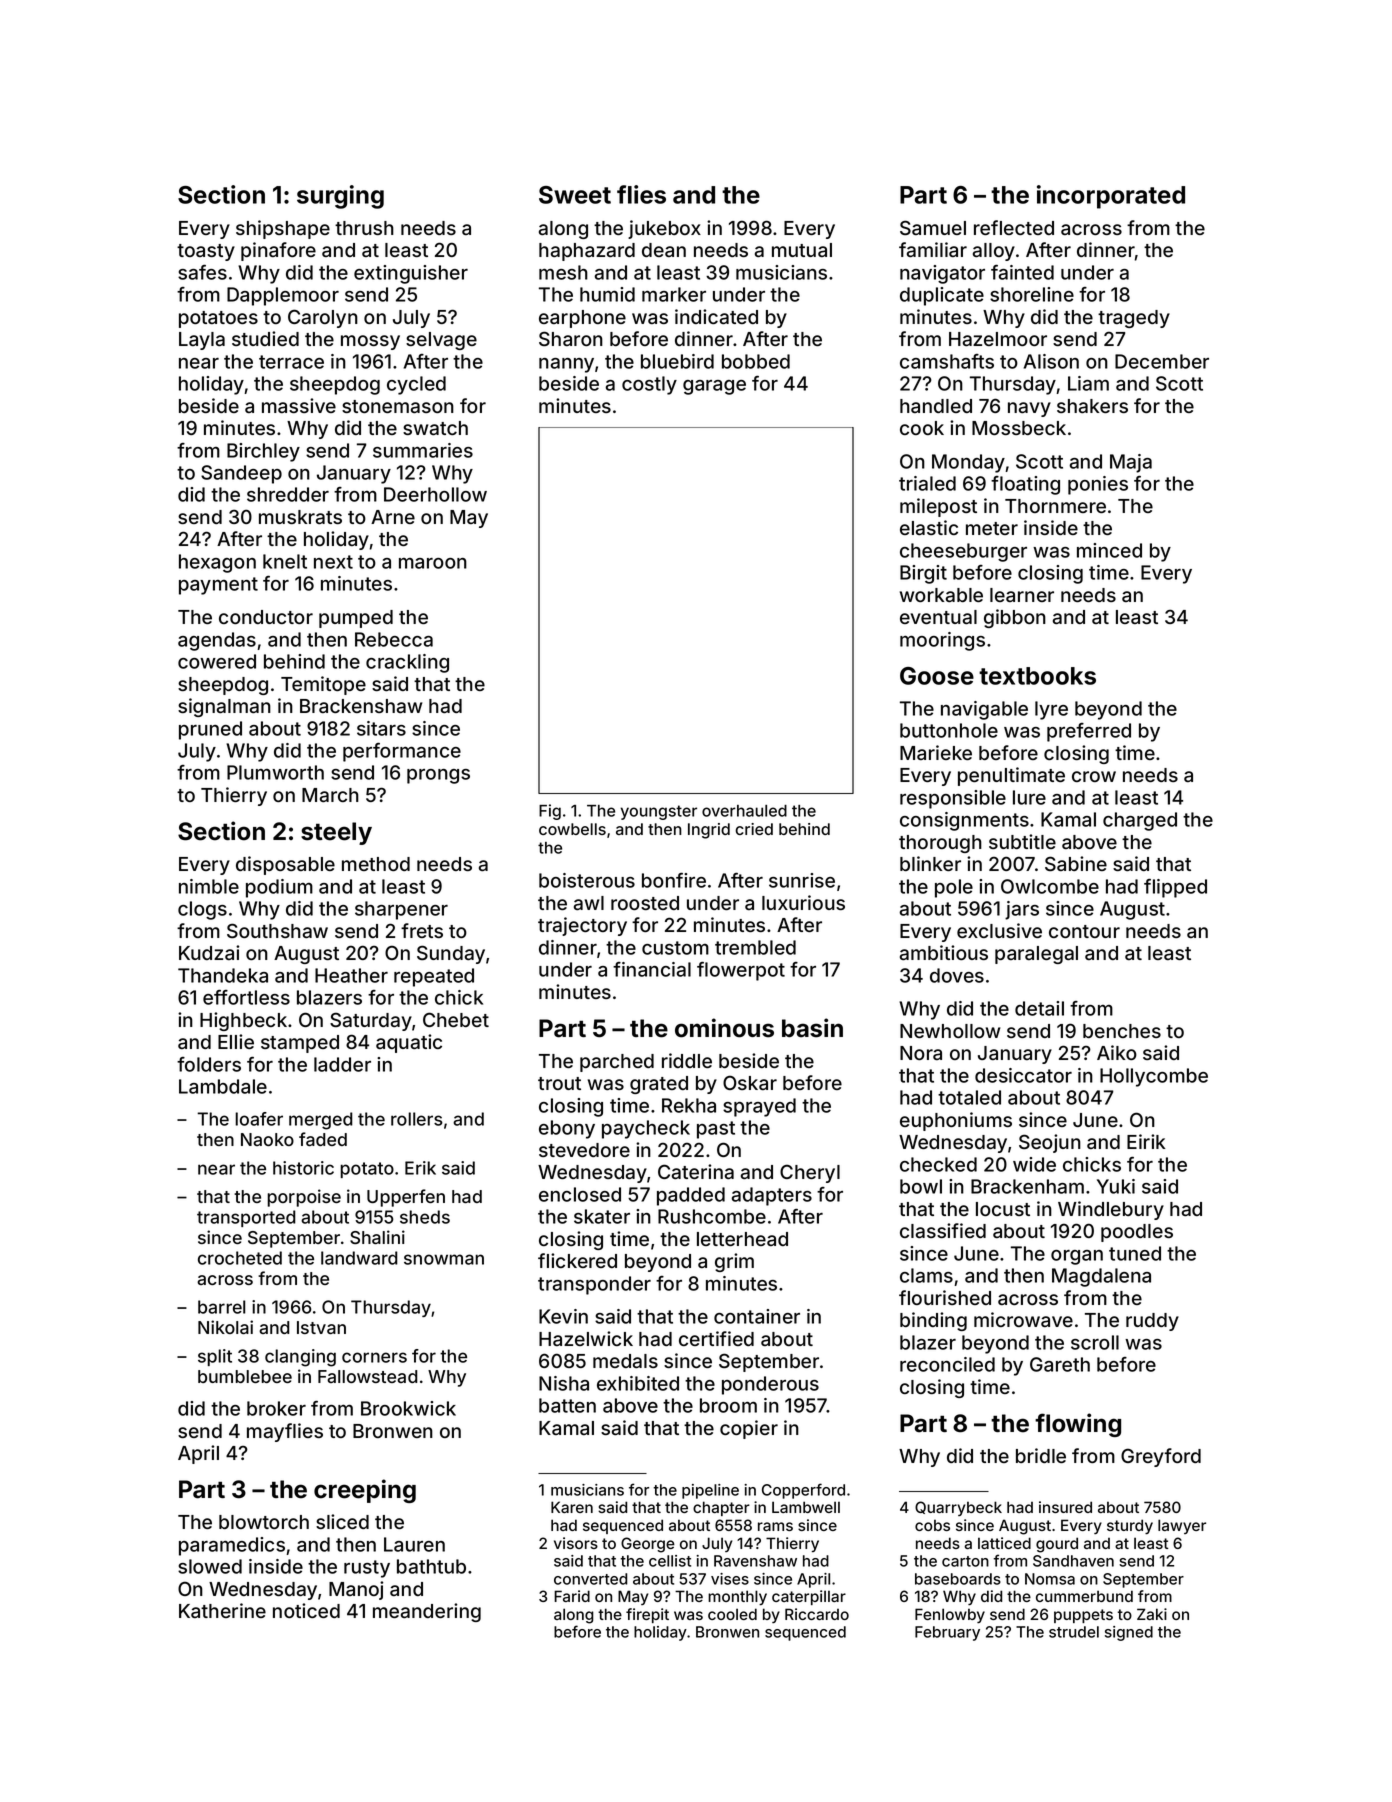 This screenshot has width=1392, height=1802. Describe the element at coordinates (1134, 319) in the screenshot. I see `tragedy` at that location.
